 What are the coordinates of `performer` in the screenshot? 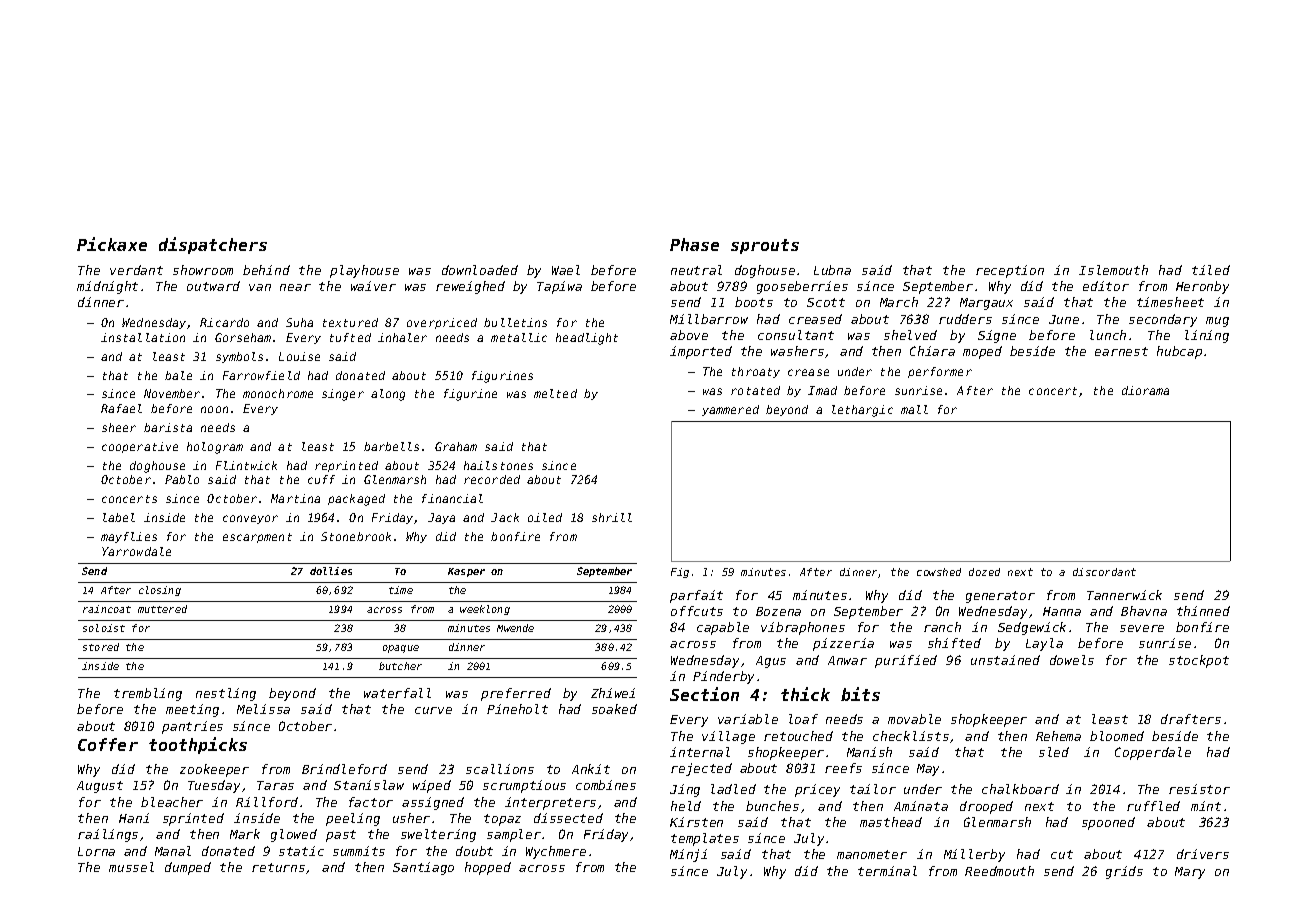 It's located at (940, 372).
